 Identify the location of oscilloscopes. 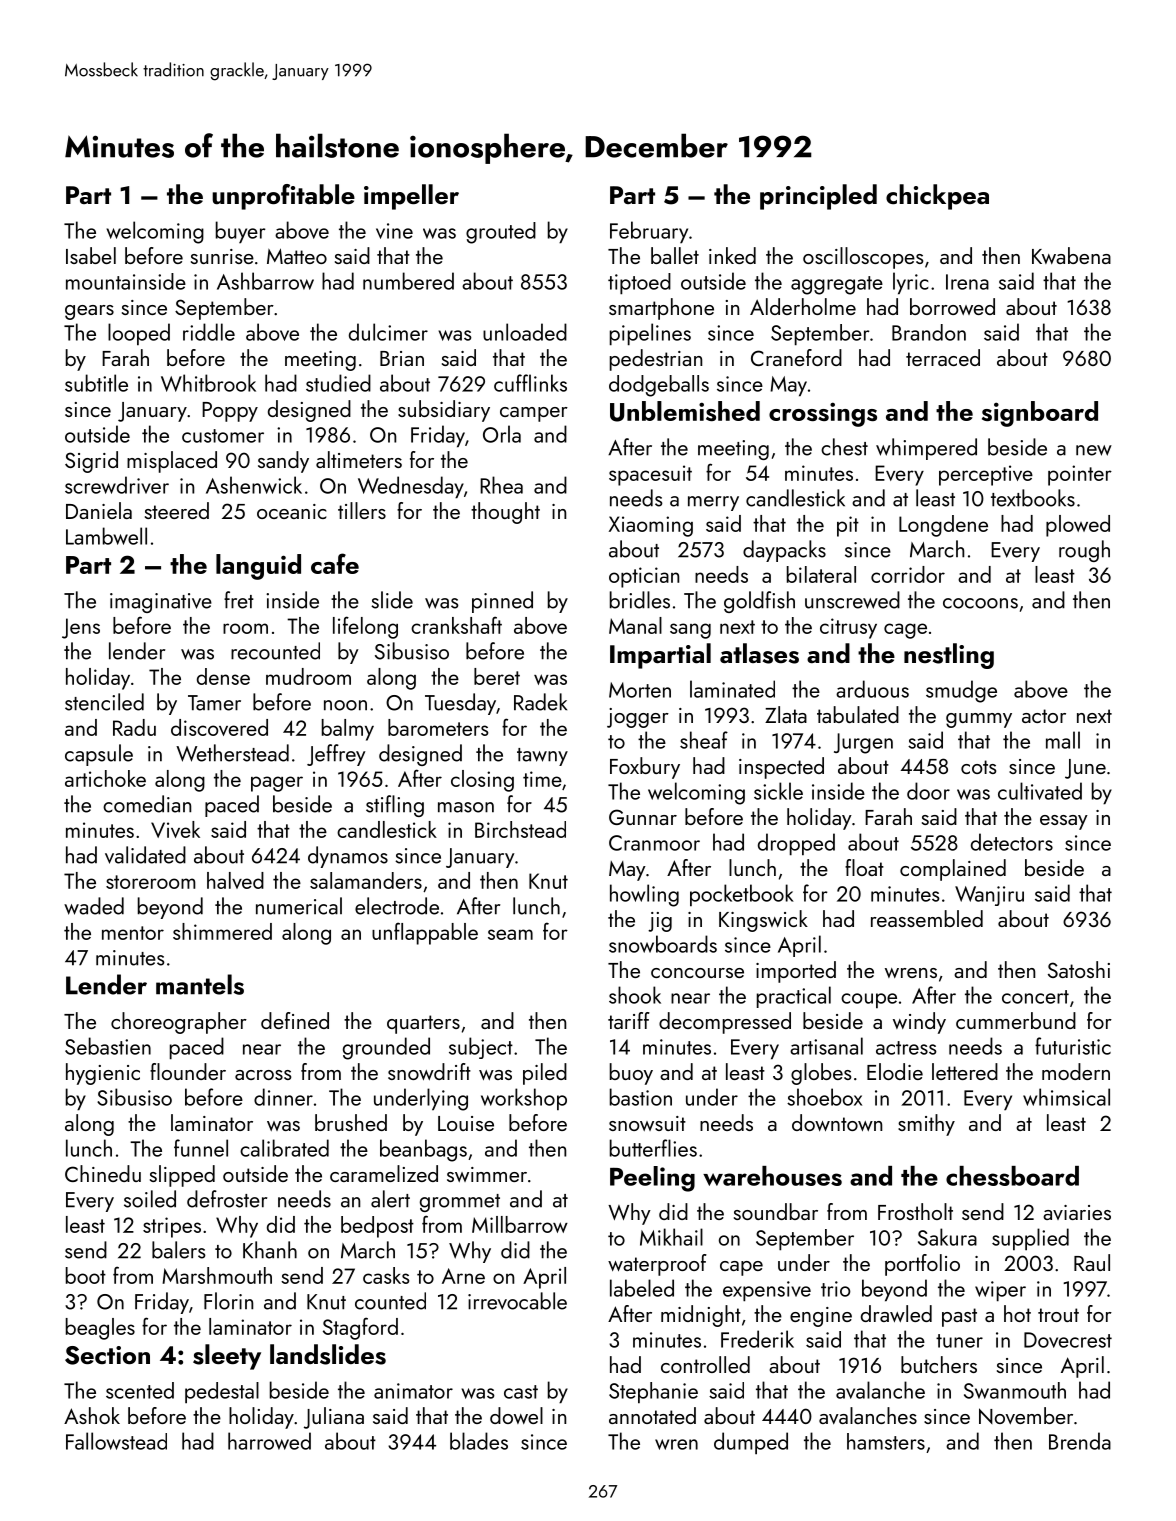
(863, 258).
